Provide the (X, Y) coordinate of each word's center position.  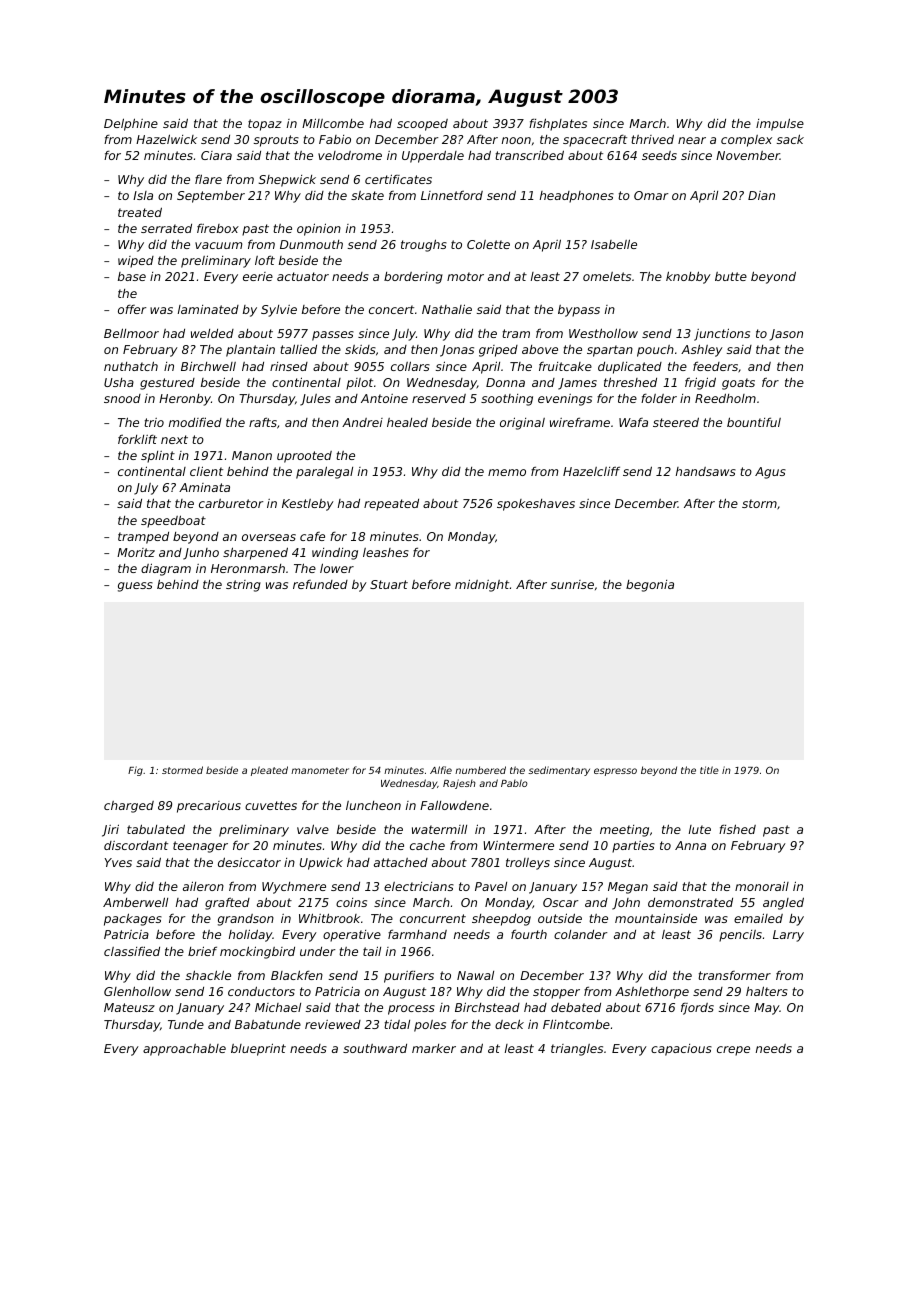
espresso (615, 772)
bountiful (754, 422)
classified (132, 951)
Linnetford (452, 195)
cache (427, 845)
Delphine (131, 124)
